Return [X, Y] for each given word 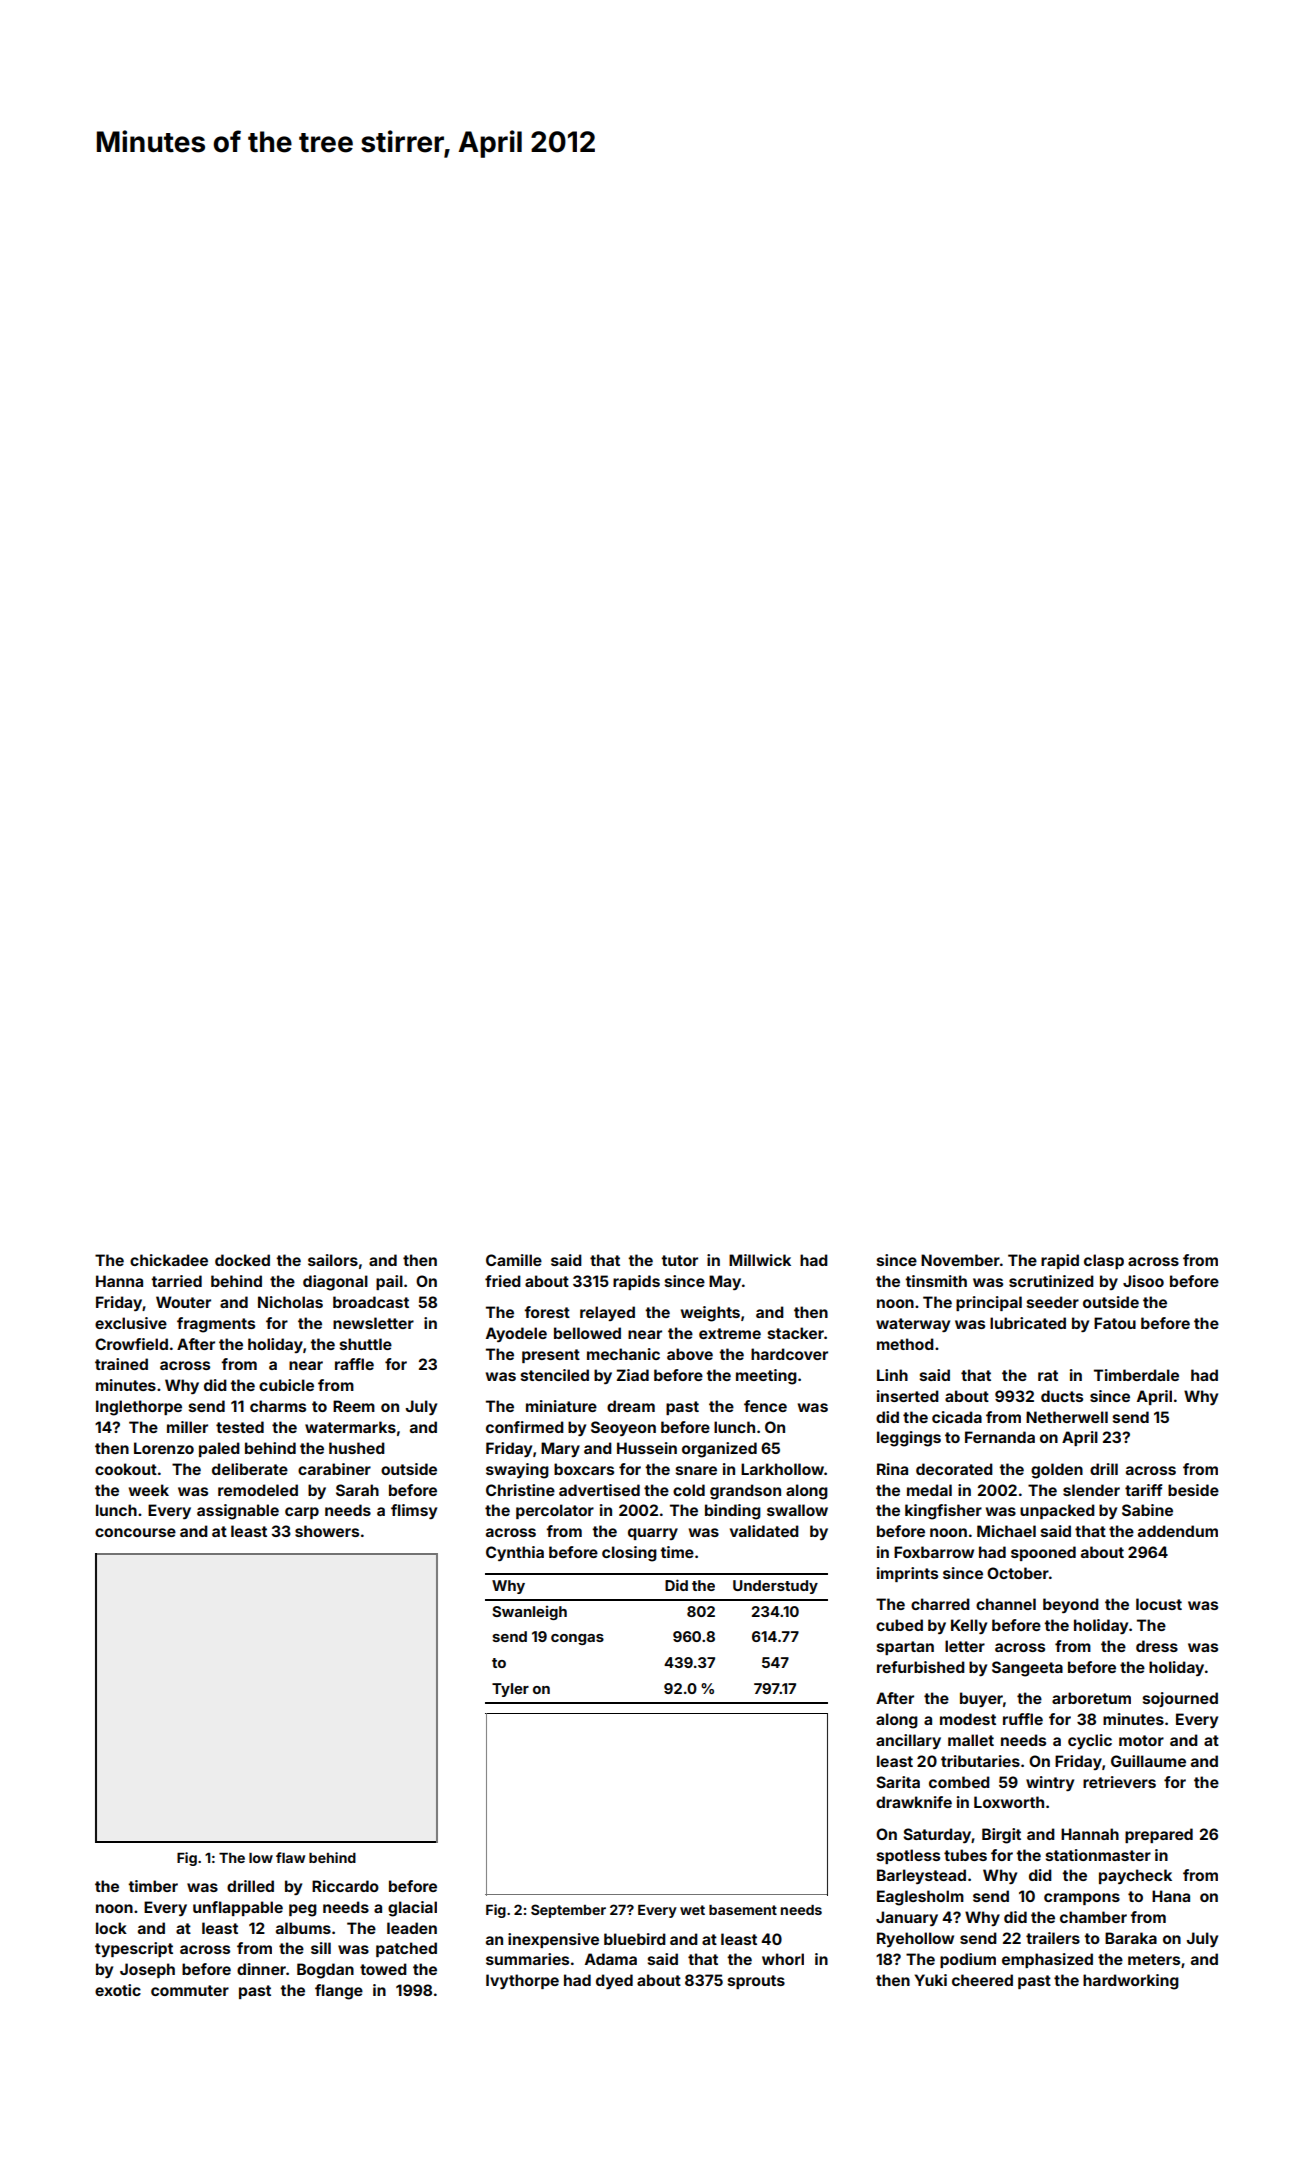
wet [692, 1910]
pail [389, 1282]
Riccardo [345, 1886]
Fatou [1115, 1323]
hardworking [1131, 1982]
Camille [514, 1260]
